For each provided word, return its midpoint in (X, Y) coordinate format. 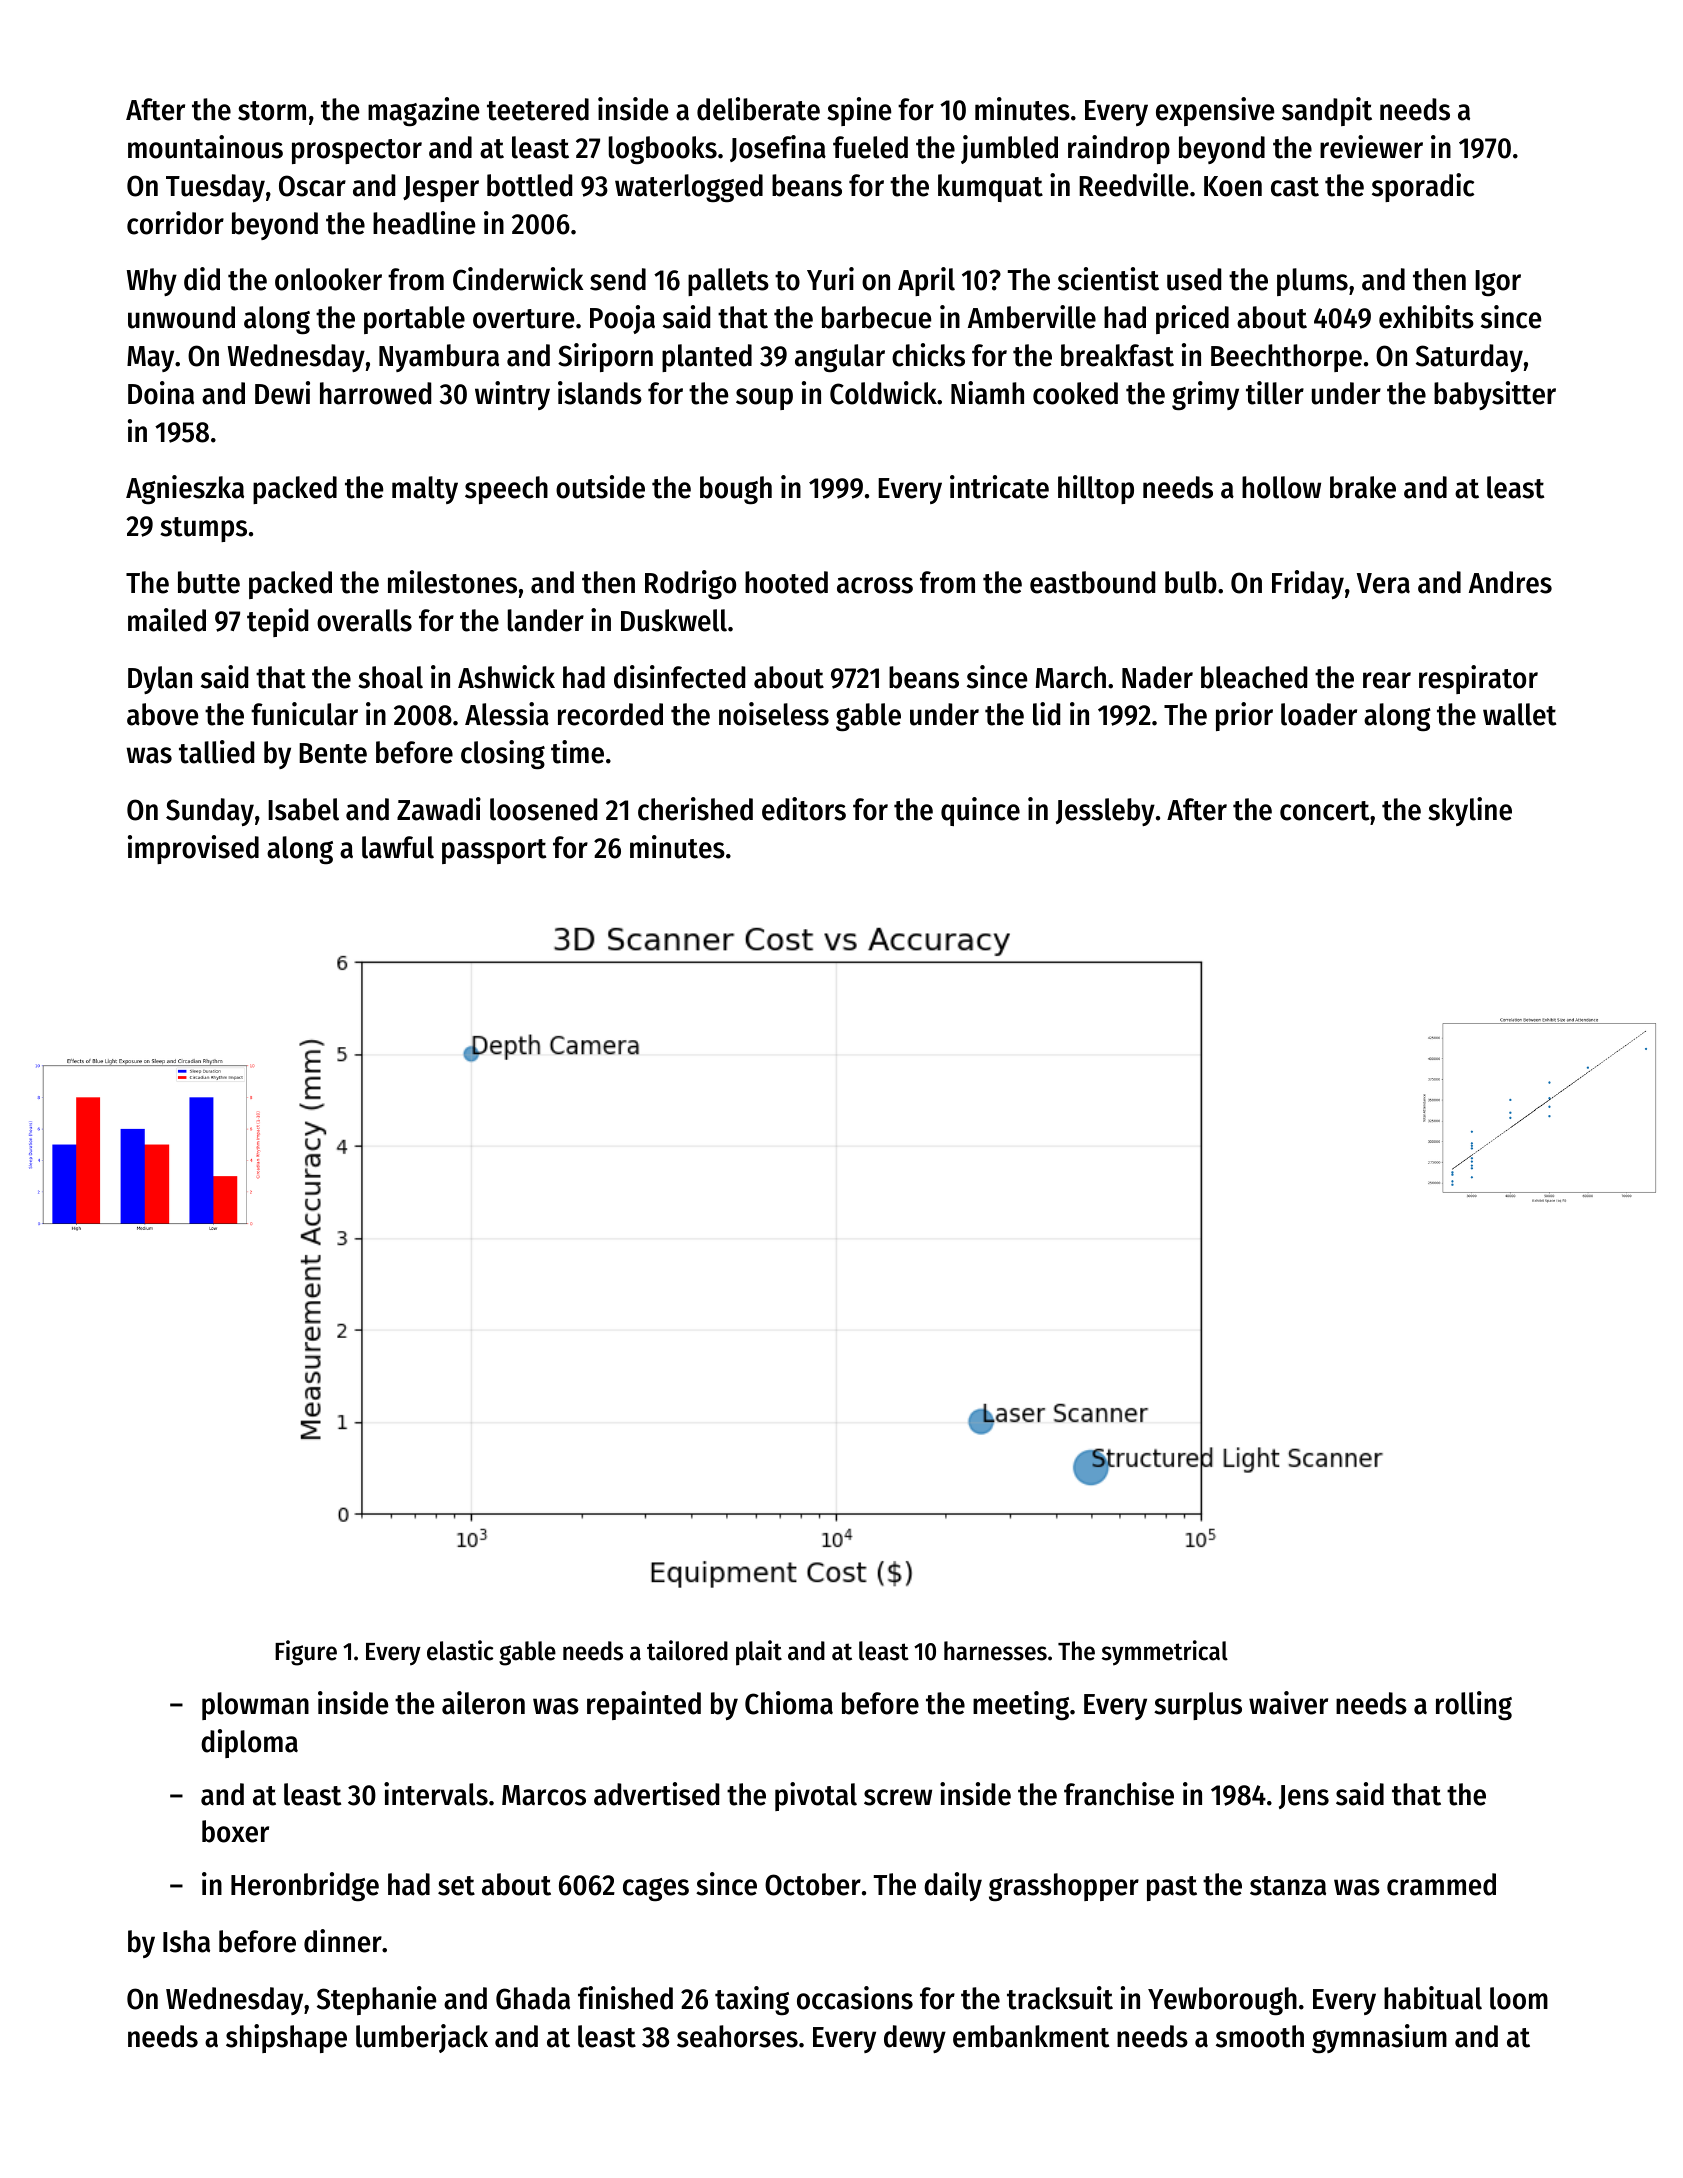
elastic (460, 1650)
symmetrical (1165, 1653)
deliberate (758, 109)
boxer (235, 1831)
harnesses (995, 1651)
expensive (1215, 111)
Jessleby (1105, 812)
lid (1046, 714)
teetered (538, 109)
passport (494, 851)
